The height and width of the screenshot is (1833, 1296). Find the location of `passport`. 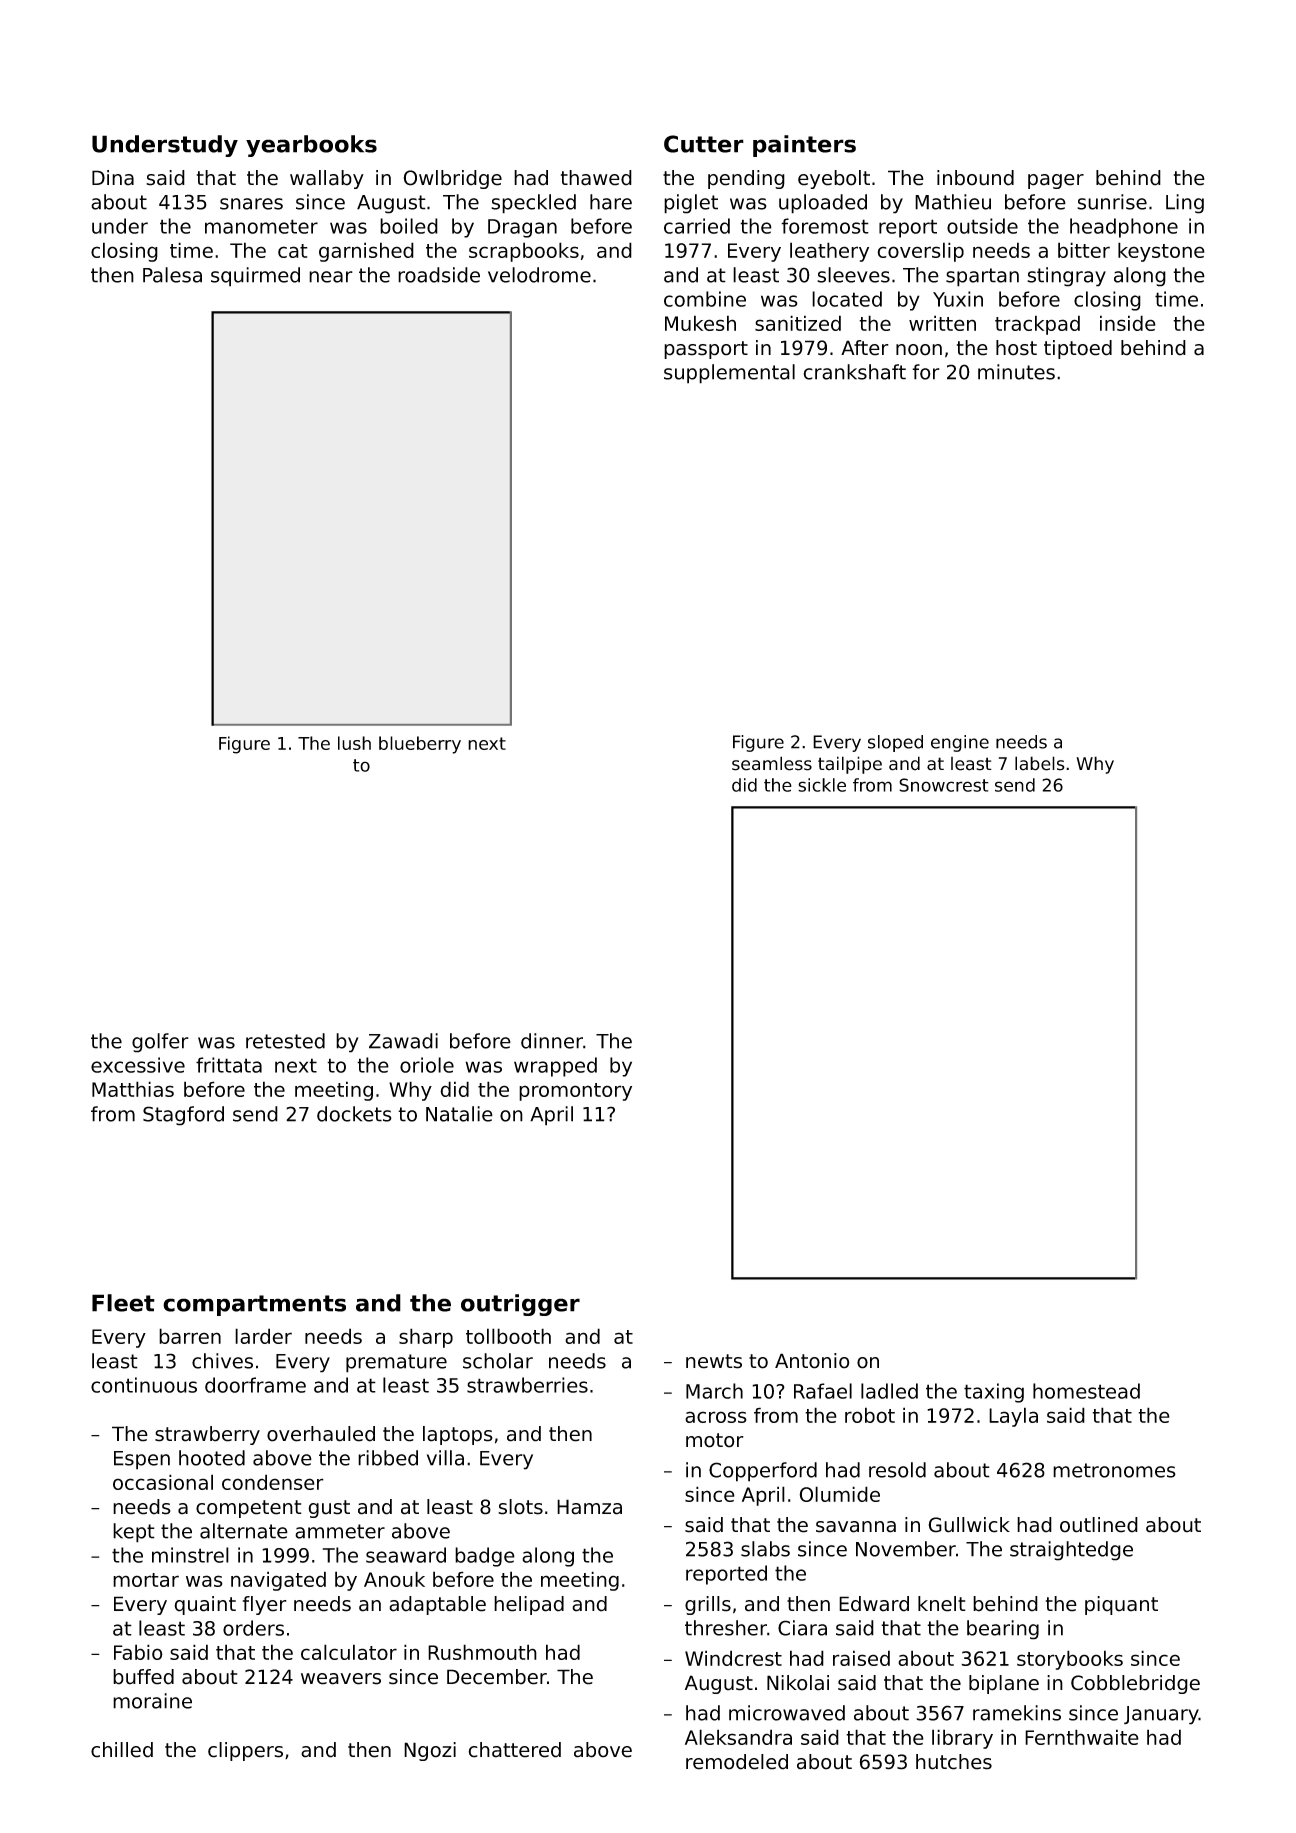

passport is located at coordinates (706, 350).
